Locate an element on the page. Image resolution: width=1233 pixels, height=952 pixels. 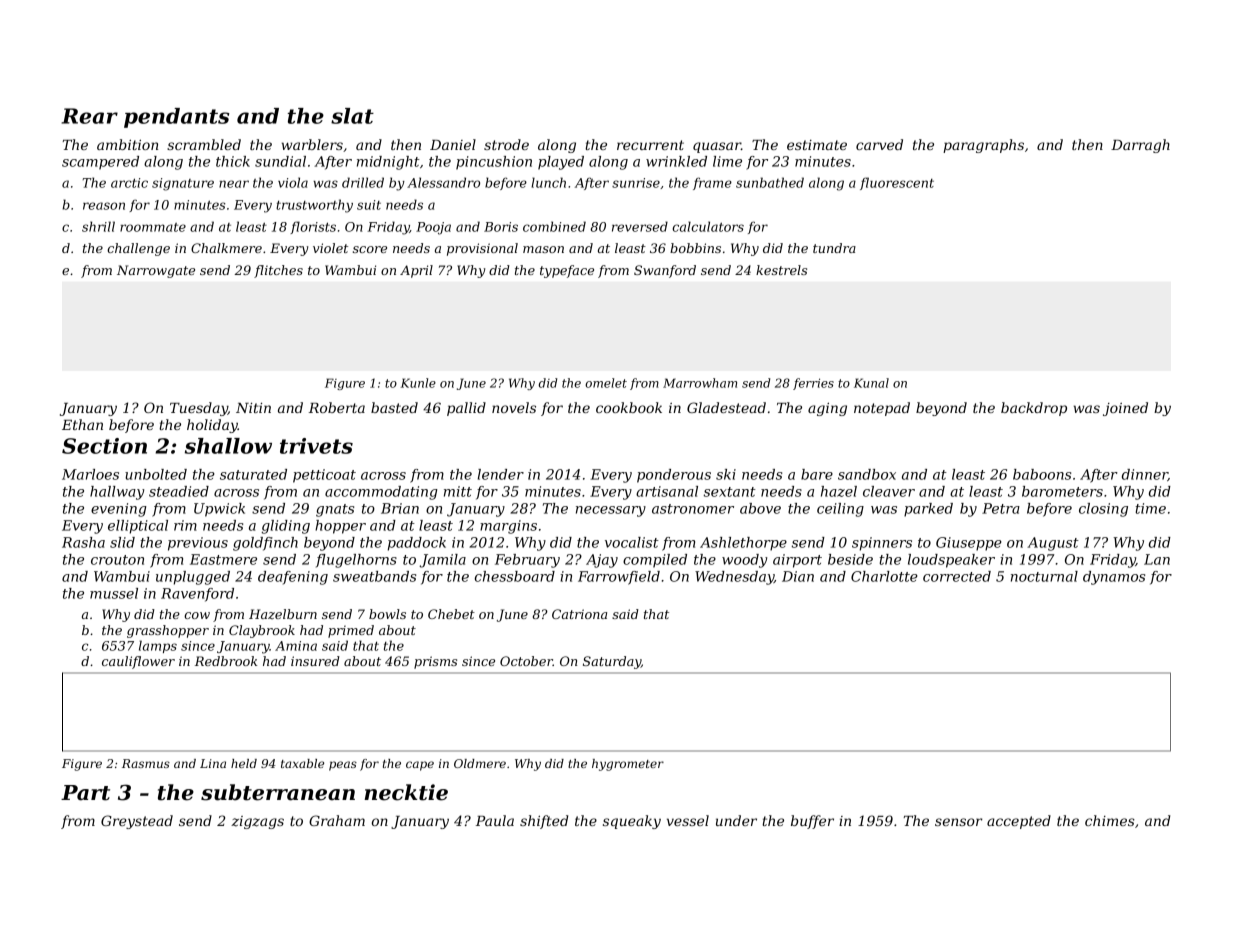
Darragh is located at coordinates (1140, 146).
